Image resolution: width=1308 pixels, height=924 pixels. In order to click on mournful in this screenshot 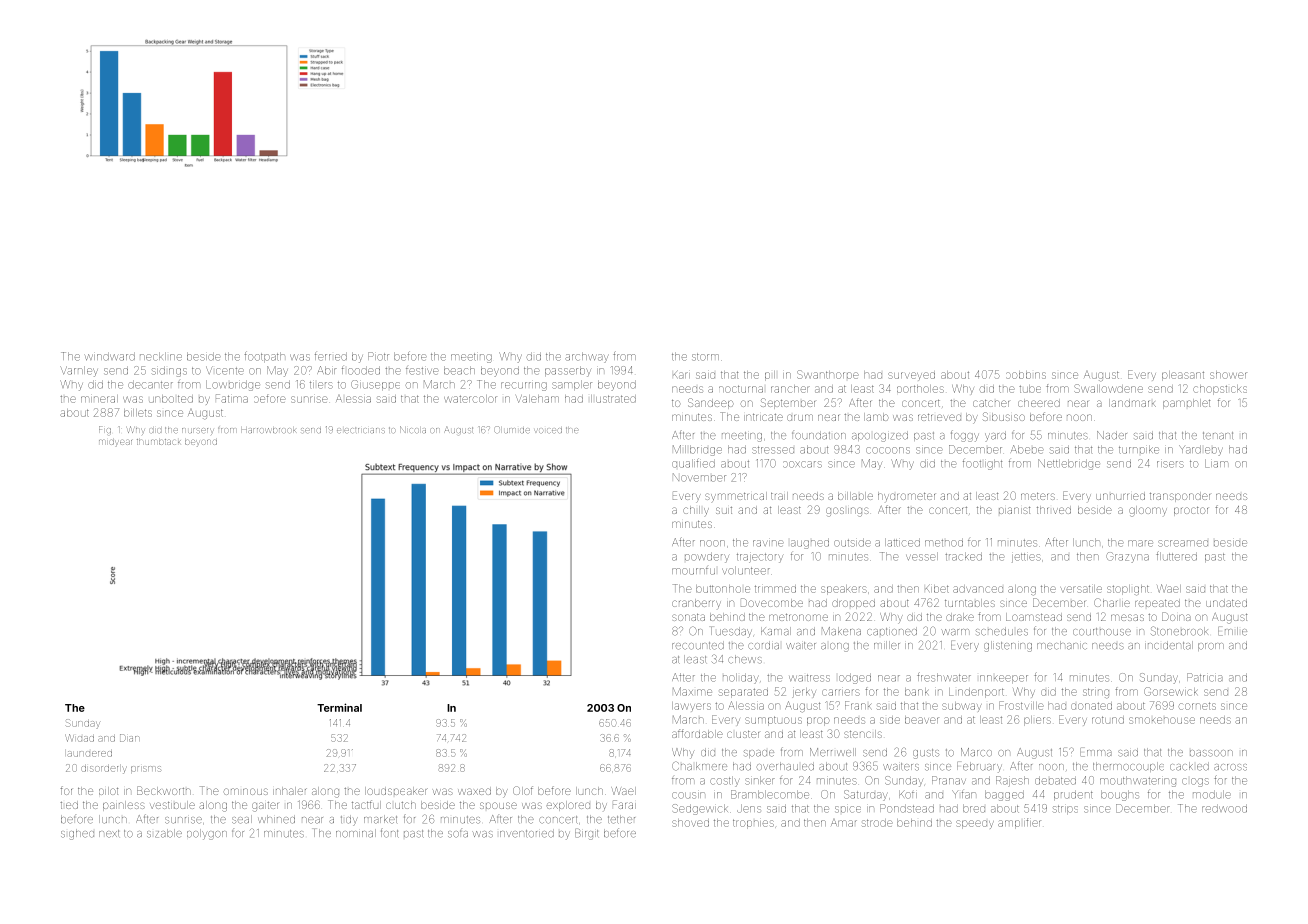, I will do `click(693, 571)`.
